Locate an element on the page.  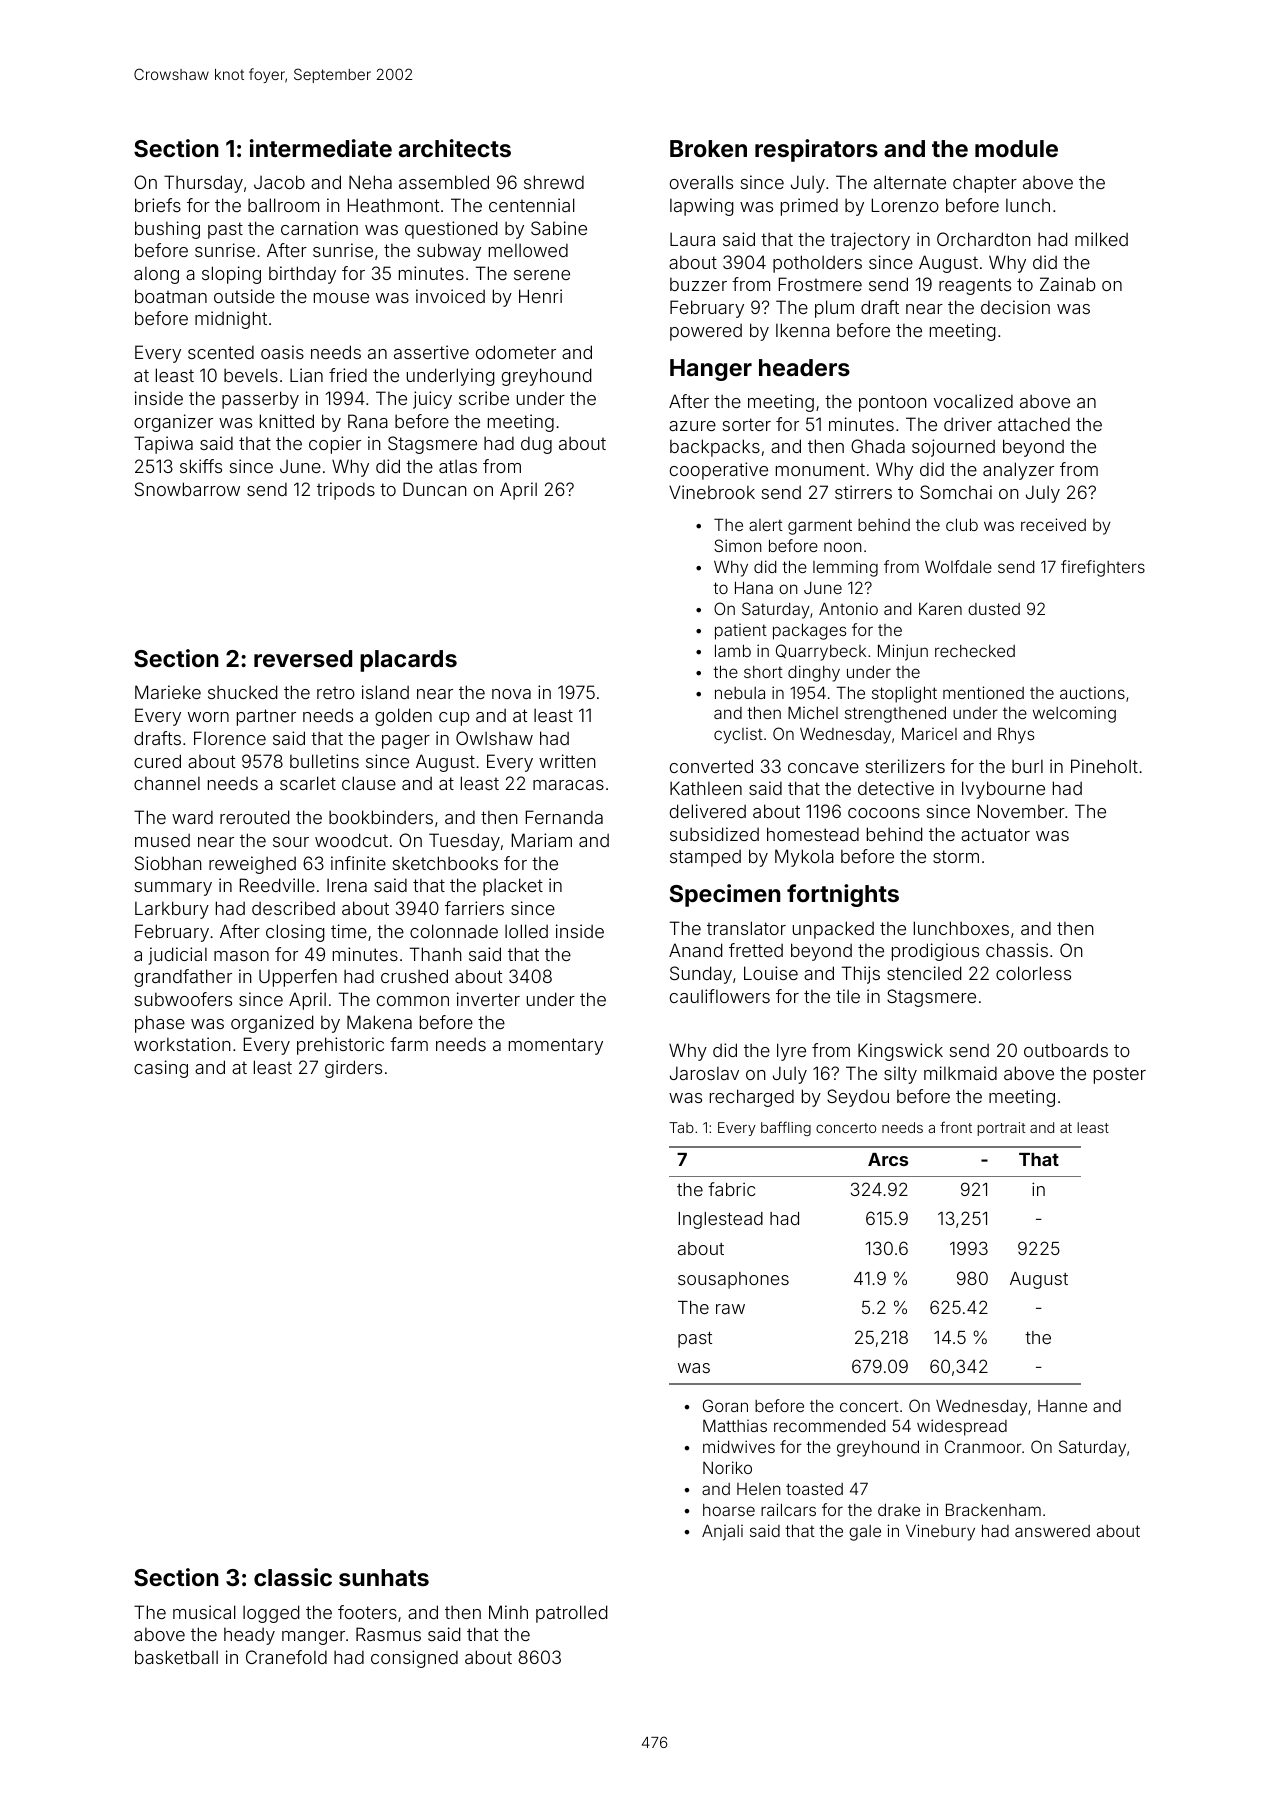
mouse is located at coordinates (341, 298).
